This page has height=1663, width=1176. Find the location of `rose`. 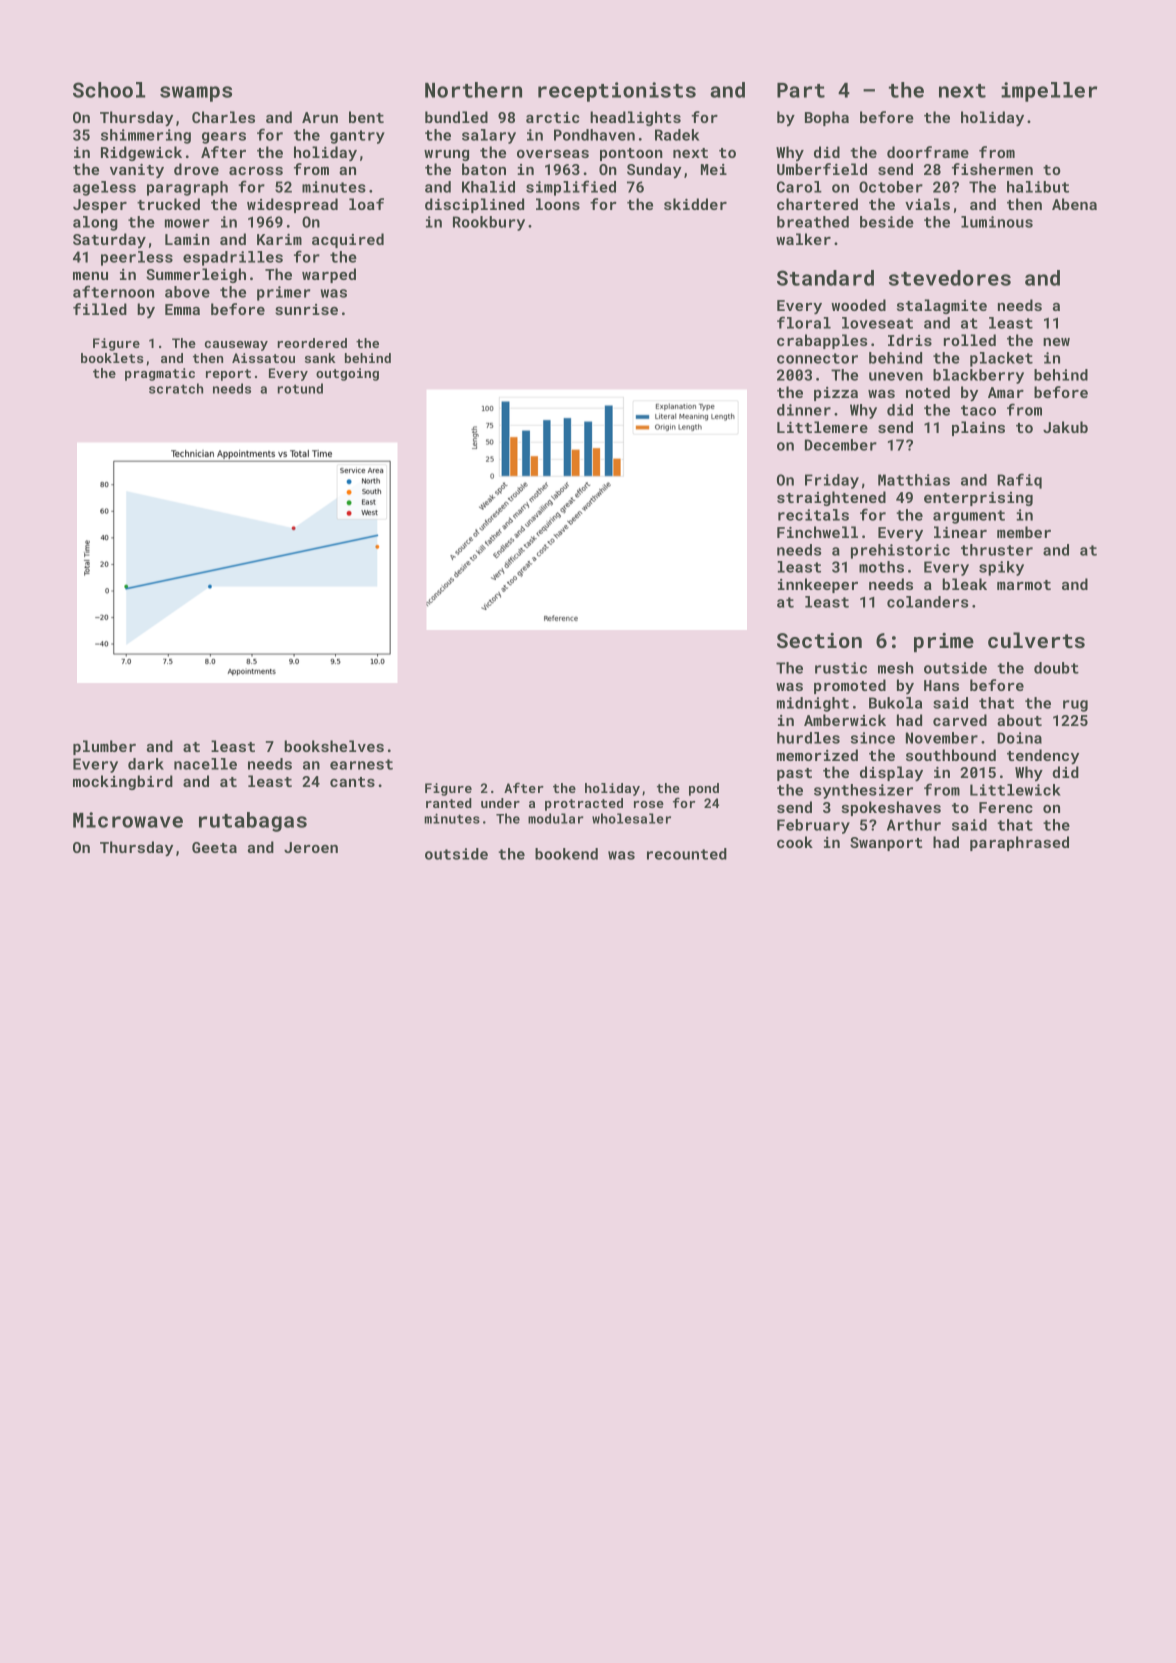

rose is located at coordinates (649, 804).
